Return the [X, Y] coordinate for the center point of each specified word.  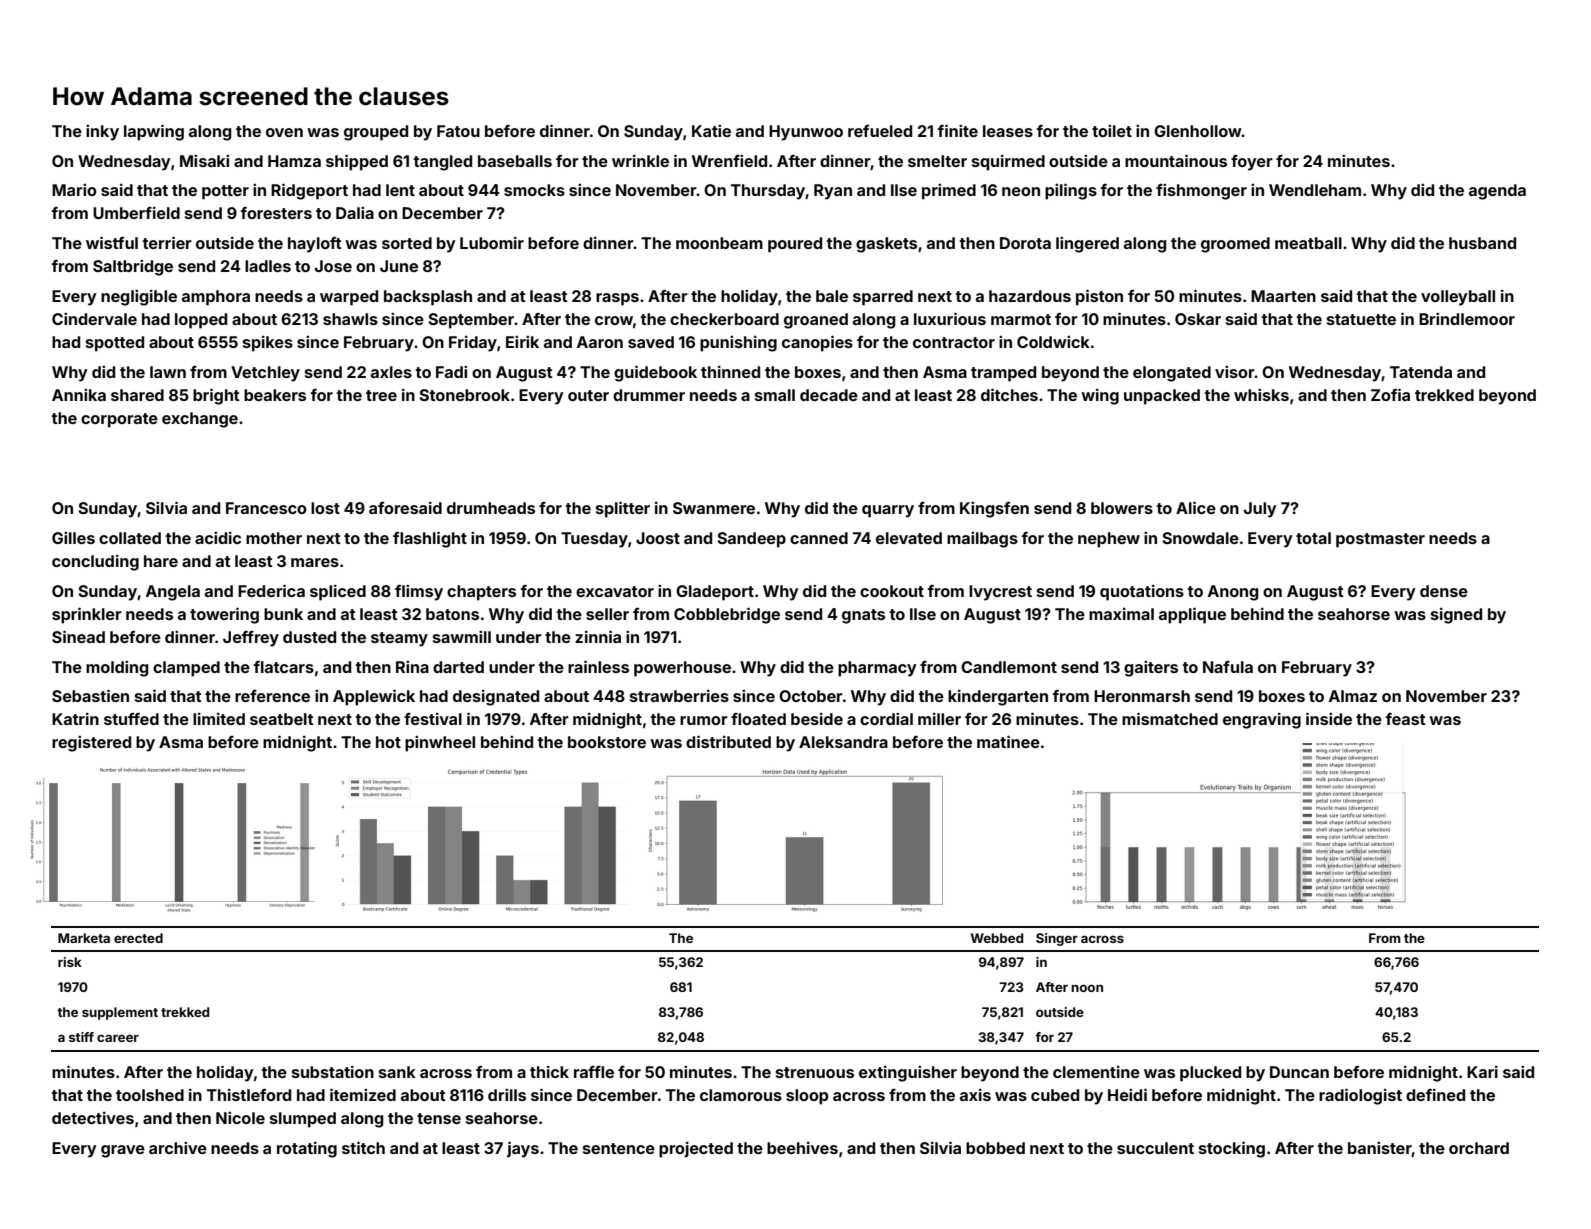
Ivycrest [1000, 593]
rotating [307, 1150]
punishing [738, 344]
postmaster [1380, 540]
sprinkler [87, 615]
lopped [201, 321]
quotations [1142, 593]
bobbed [995, 1148]
